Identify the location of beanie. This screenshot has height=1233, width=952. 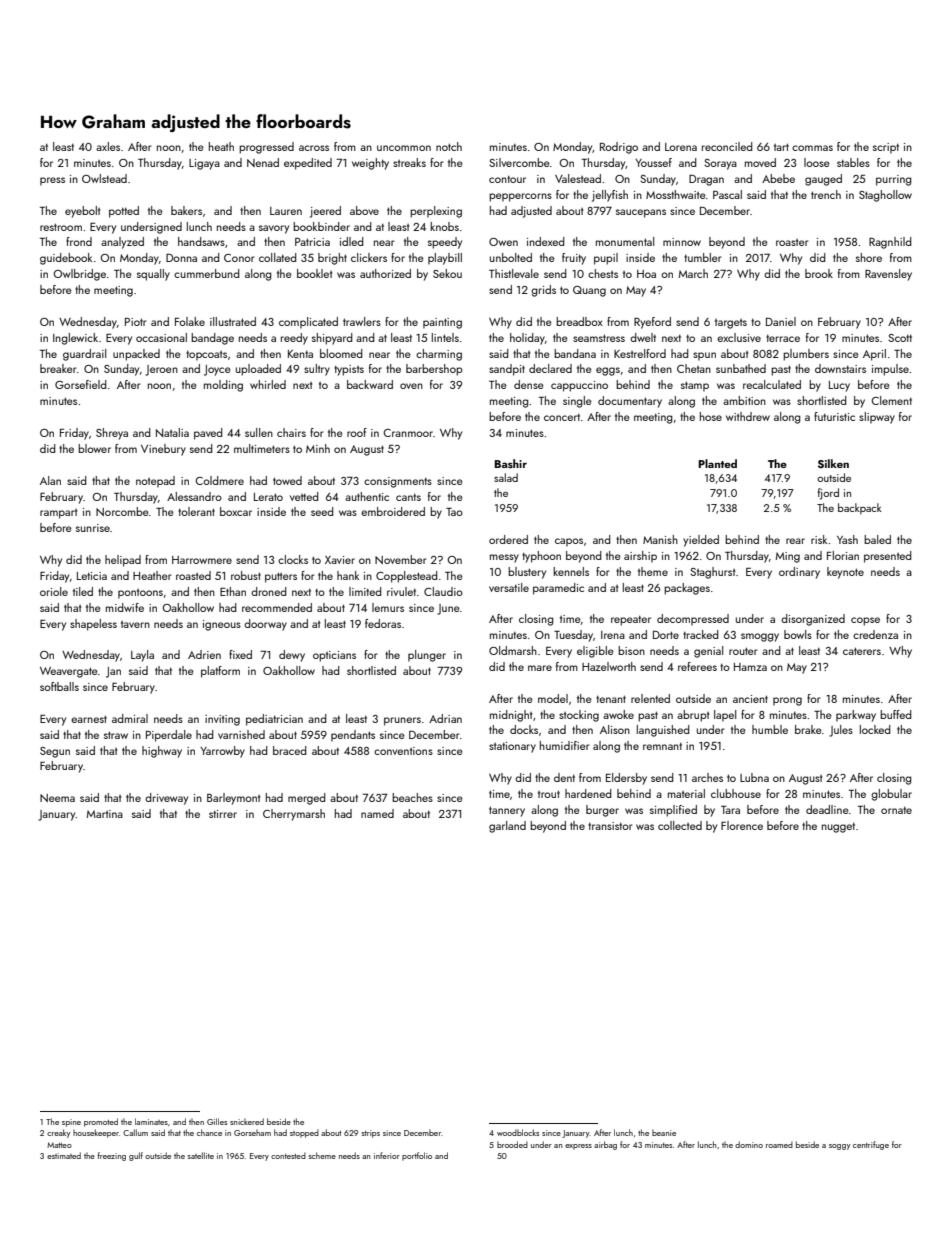
(664, 1132).
